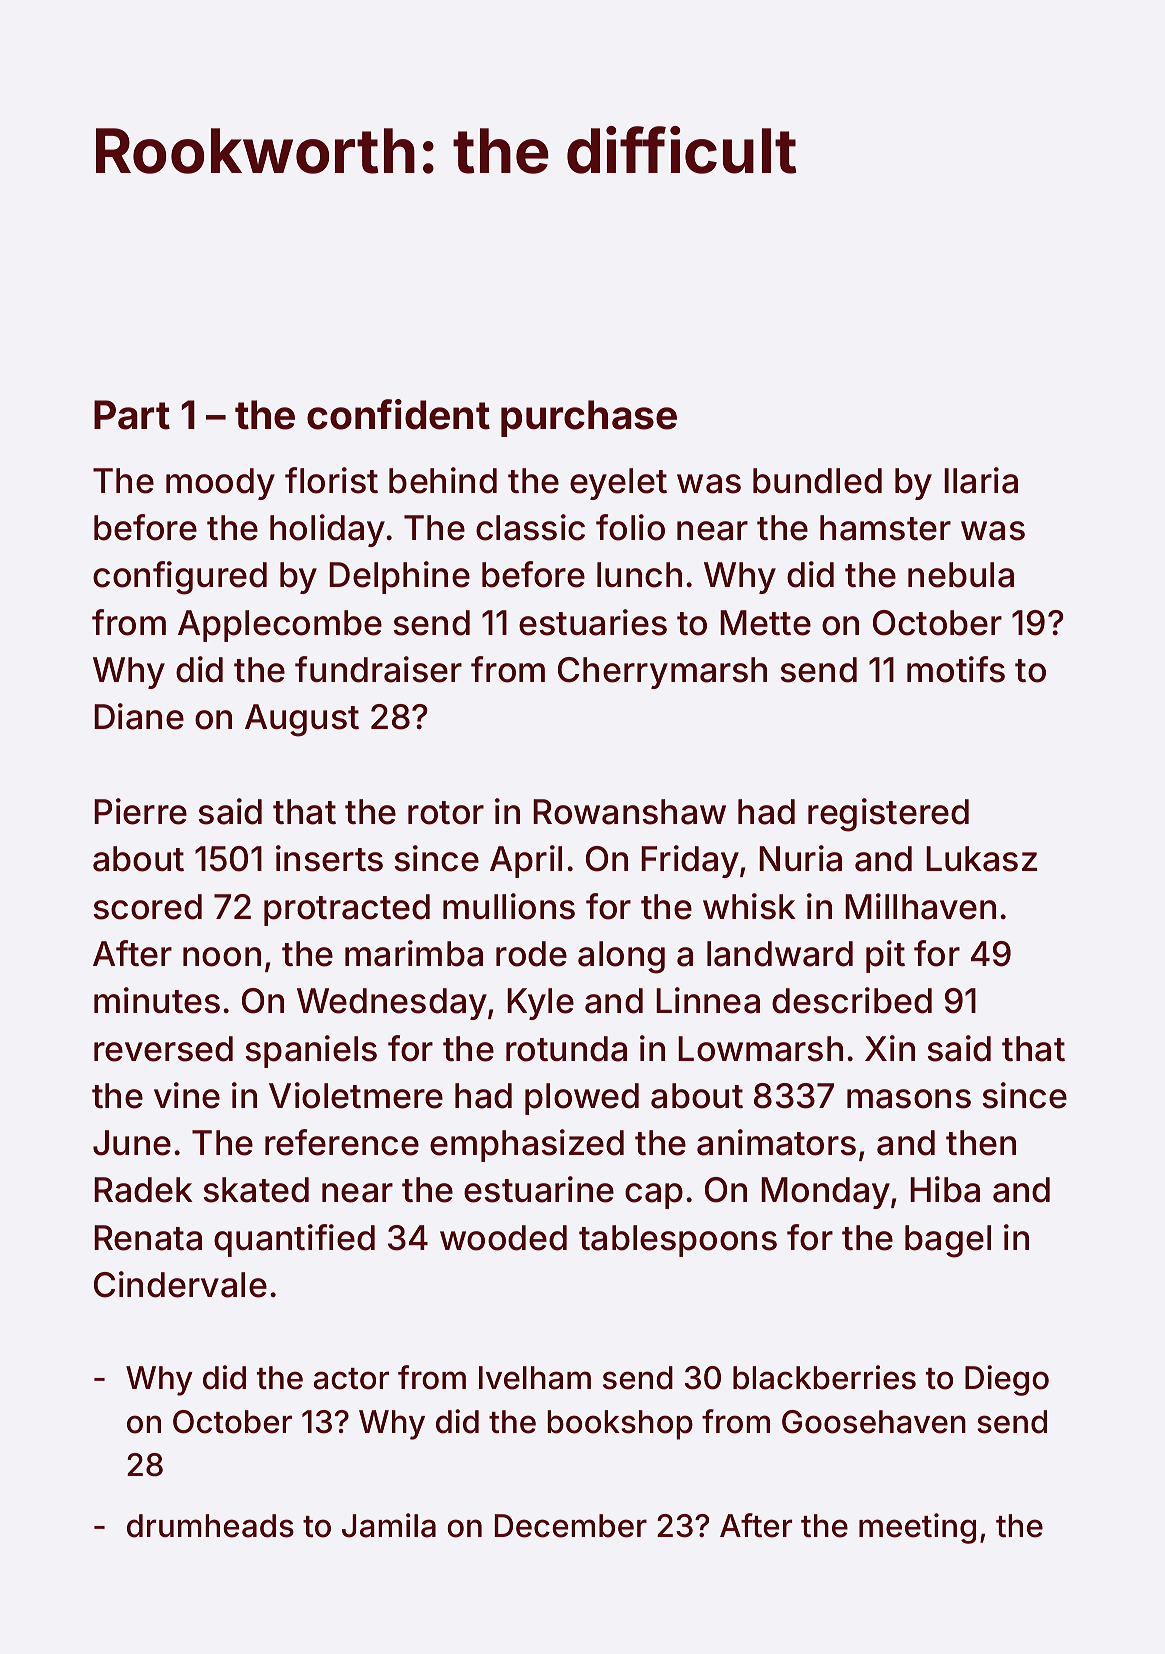 This screenshot has width=1165, height=1654. Describe the element at coordinates (917, 1528) in the screenshot. I see `meeting` at that location.
